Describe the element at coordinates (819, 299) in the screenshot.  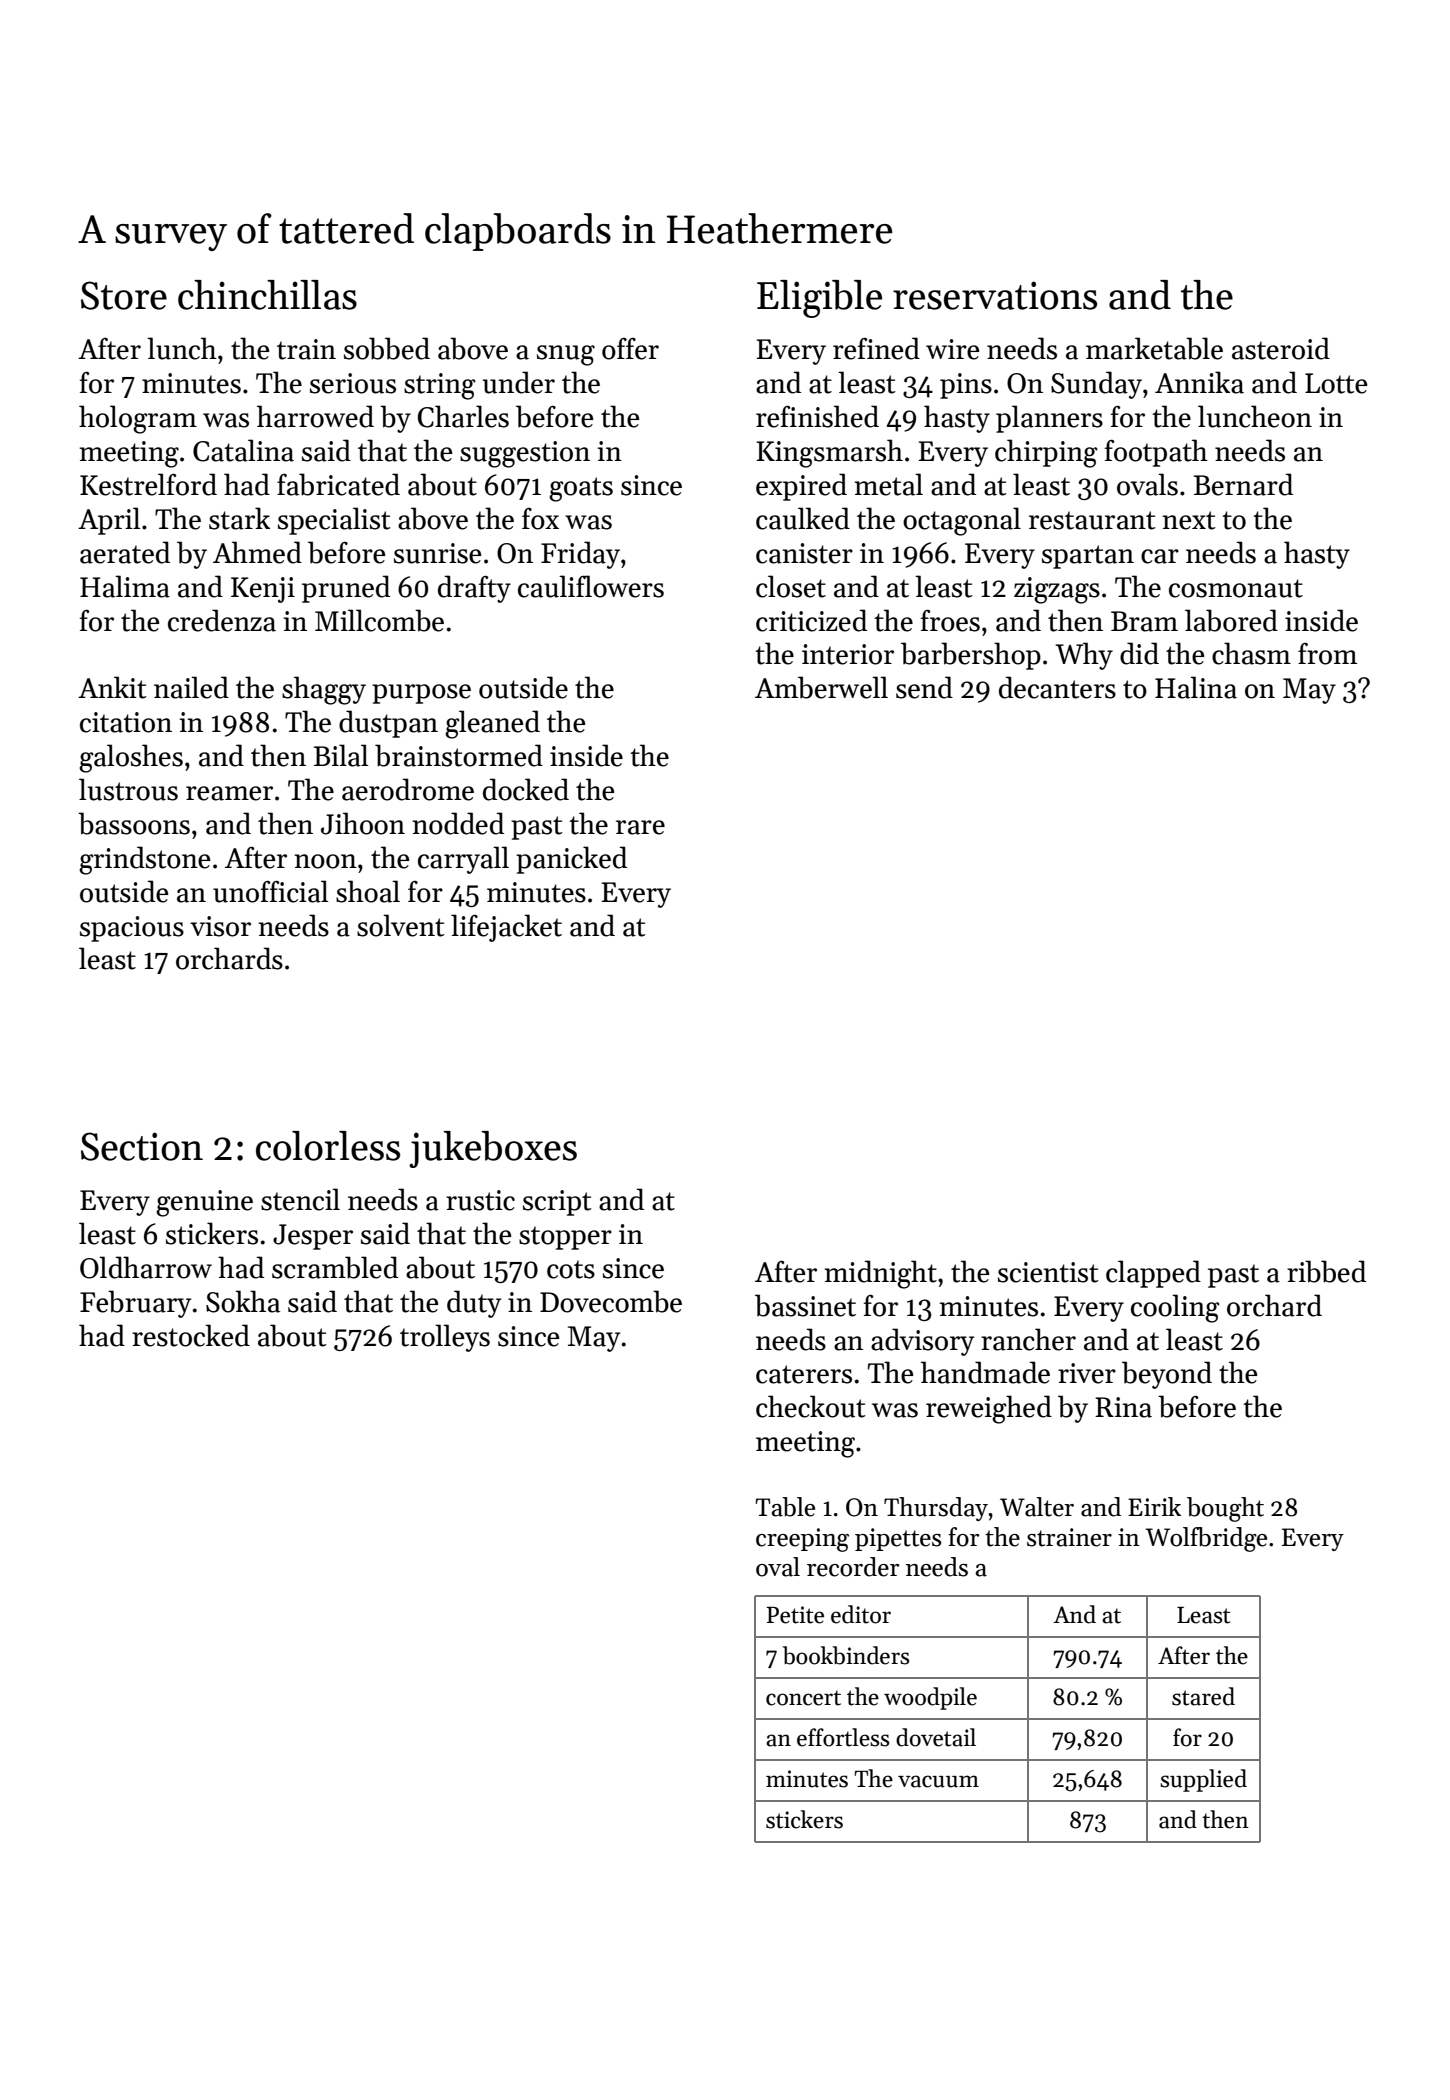
I see `Eligible` at that location.
